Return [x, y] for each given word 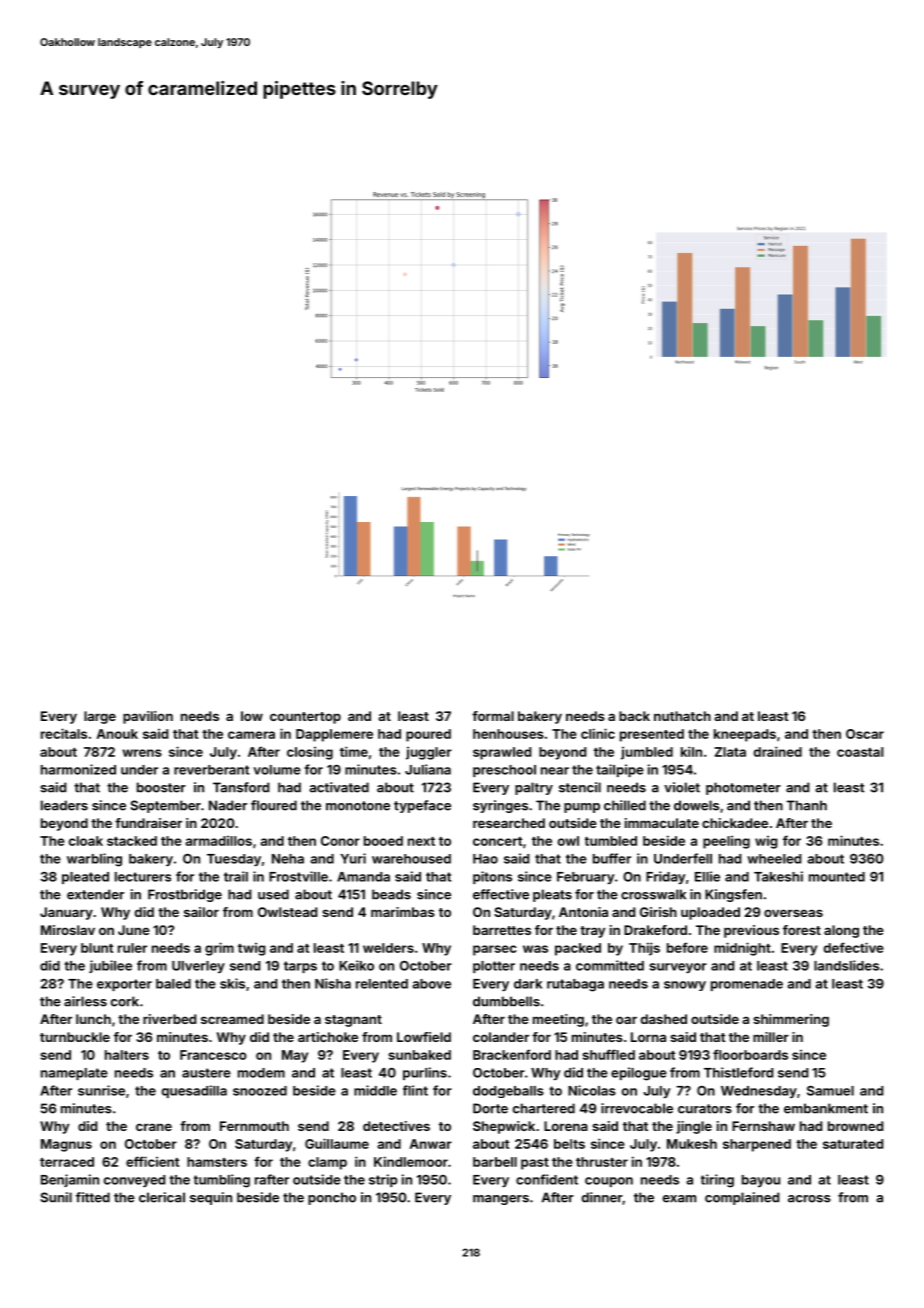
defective [854, 947]
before [687, 947]
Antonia [583, 912]
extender [95, 894]
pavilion [148, 717]
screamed [232, 1019]
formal [493, 716]
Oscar [865, 734]
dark [528, 984]
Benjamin [70, 1180]
